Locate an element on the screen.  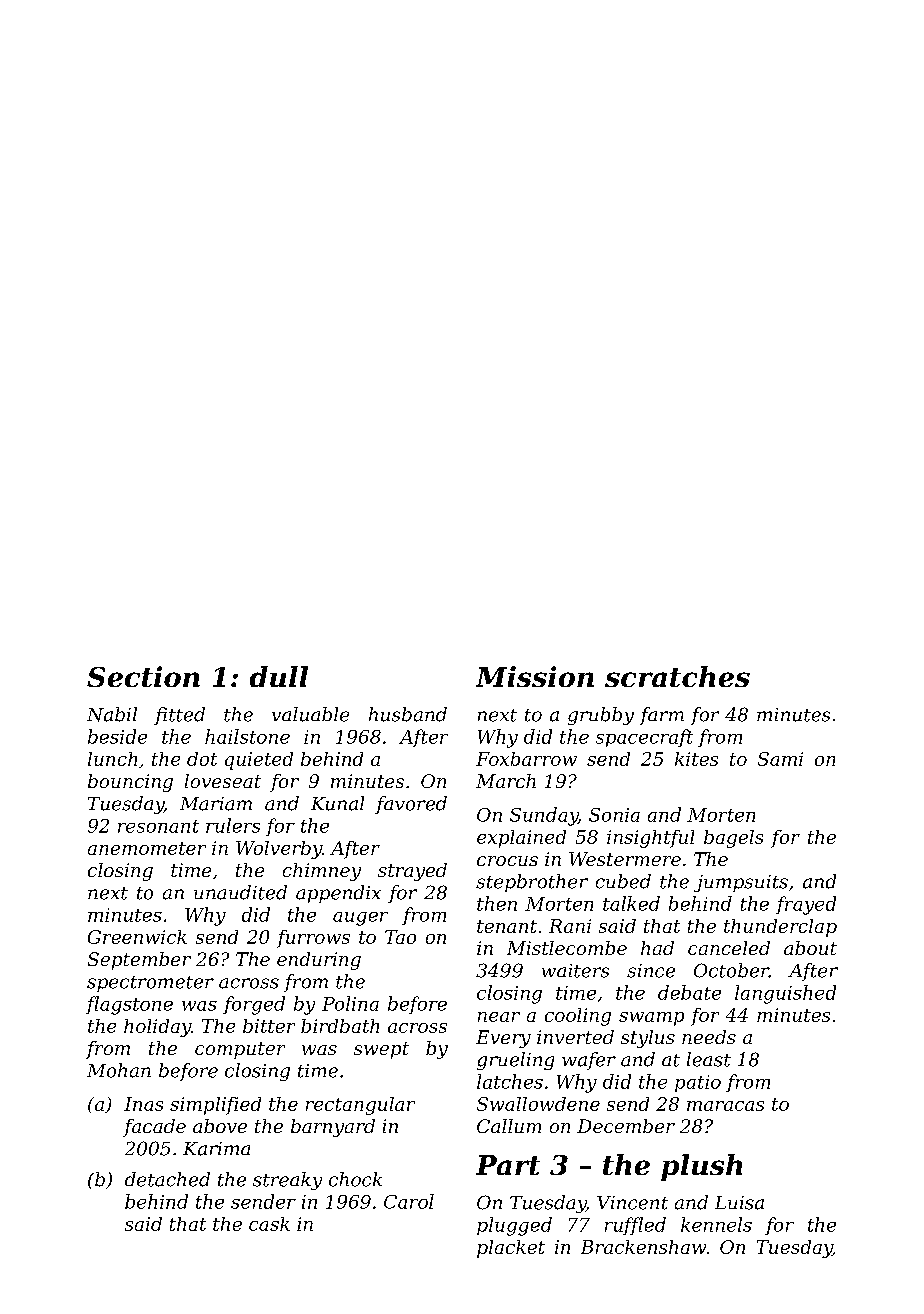
maracas is located at coordinates (725, 1106).
